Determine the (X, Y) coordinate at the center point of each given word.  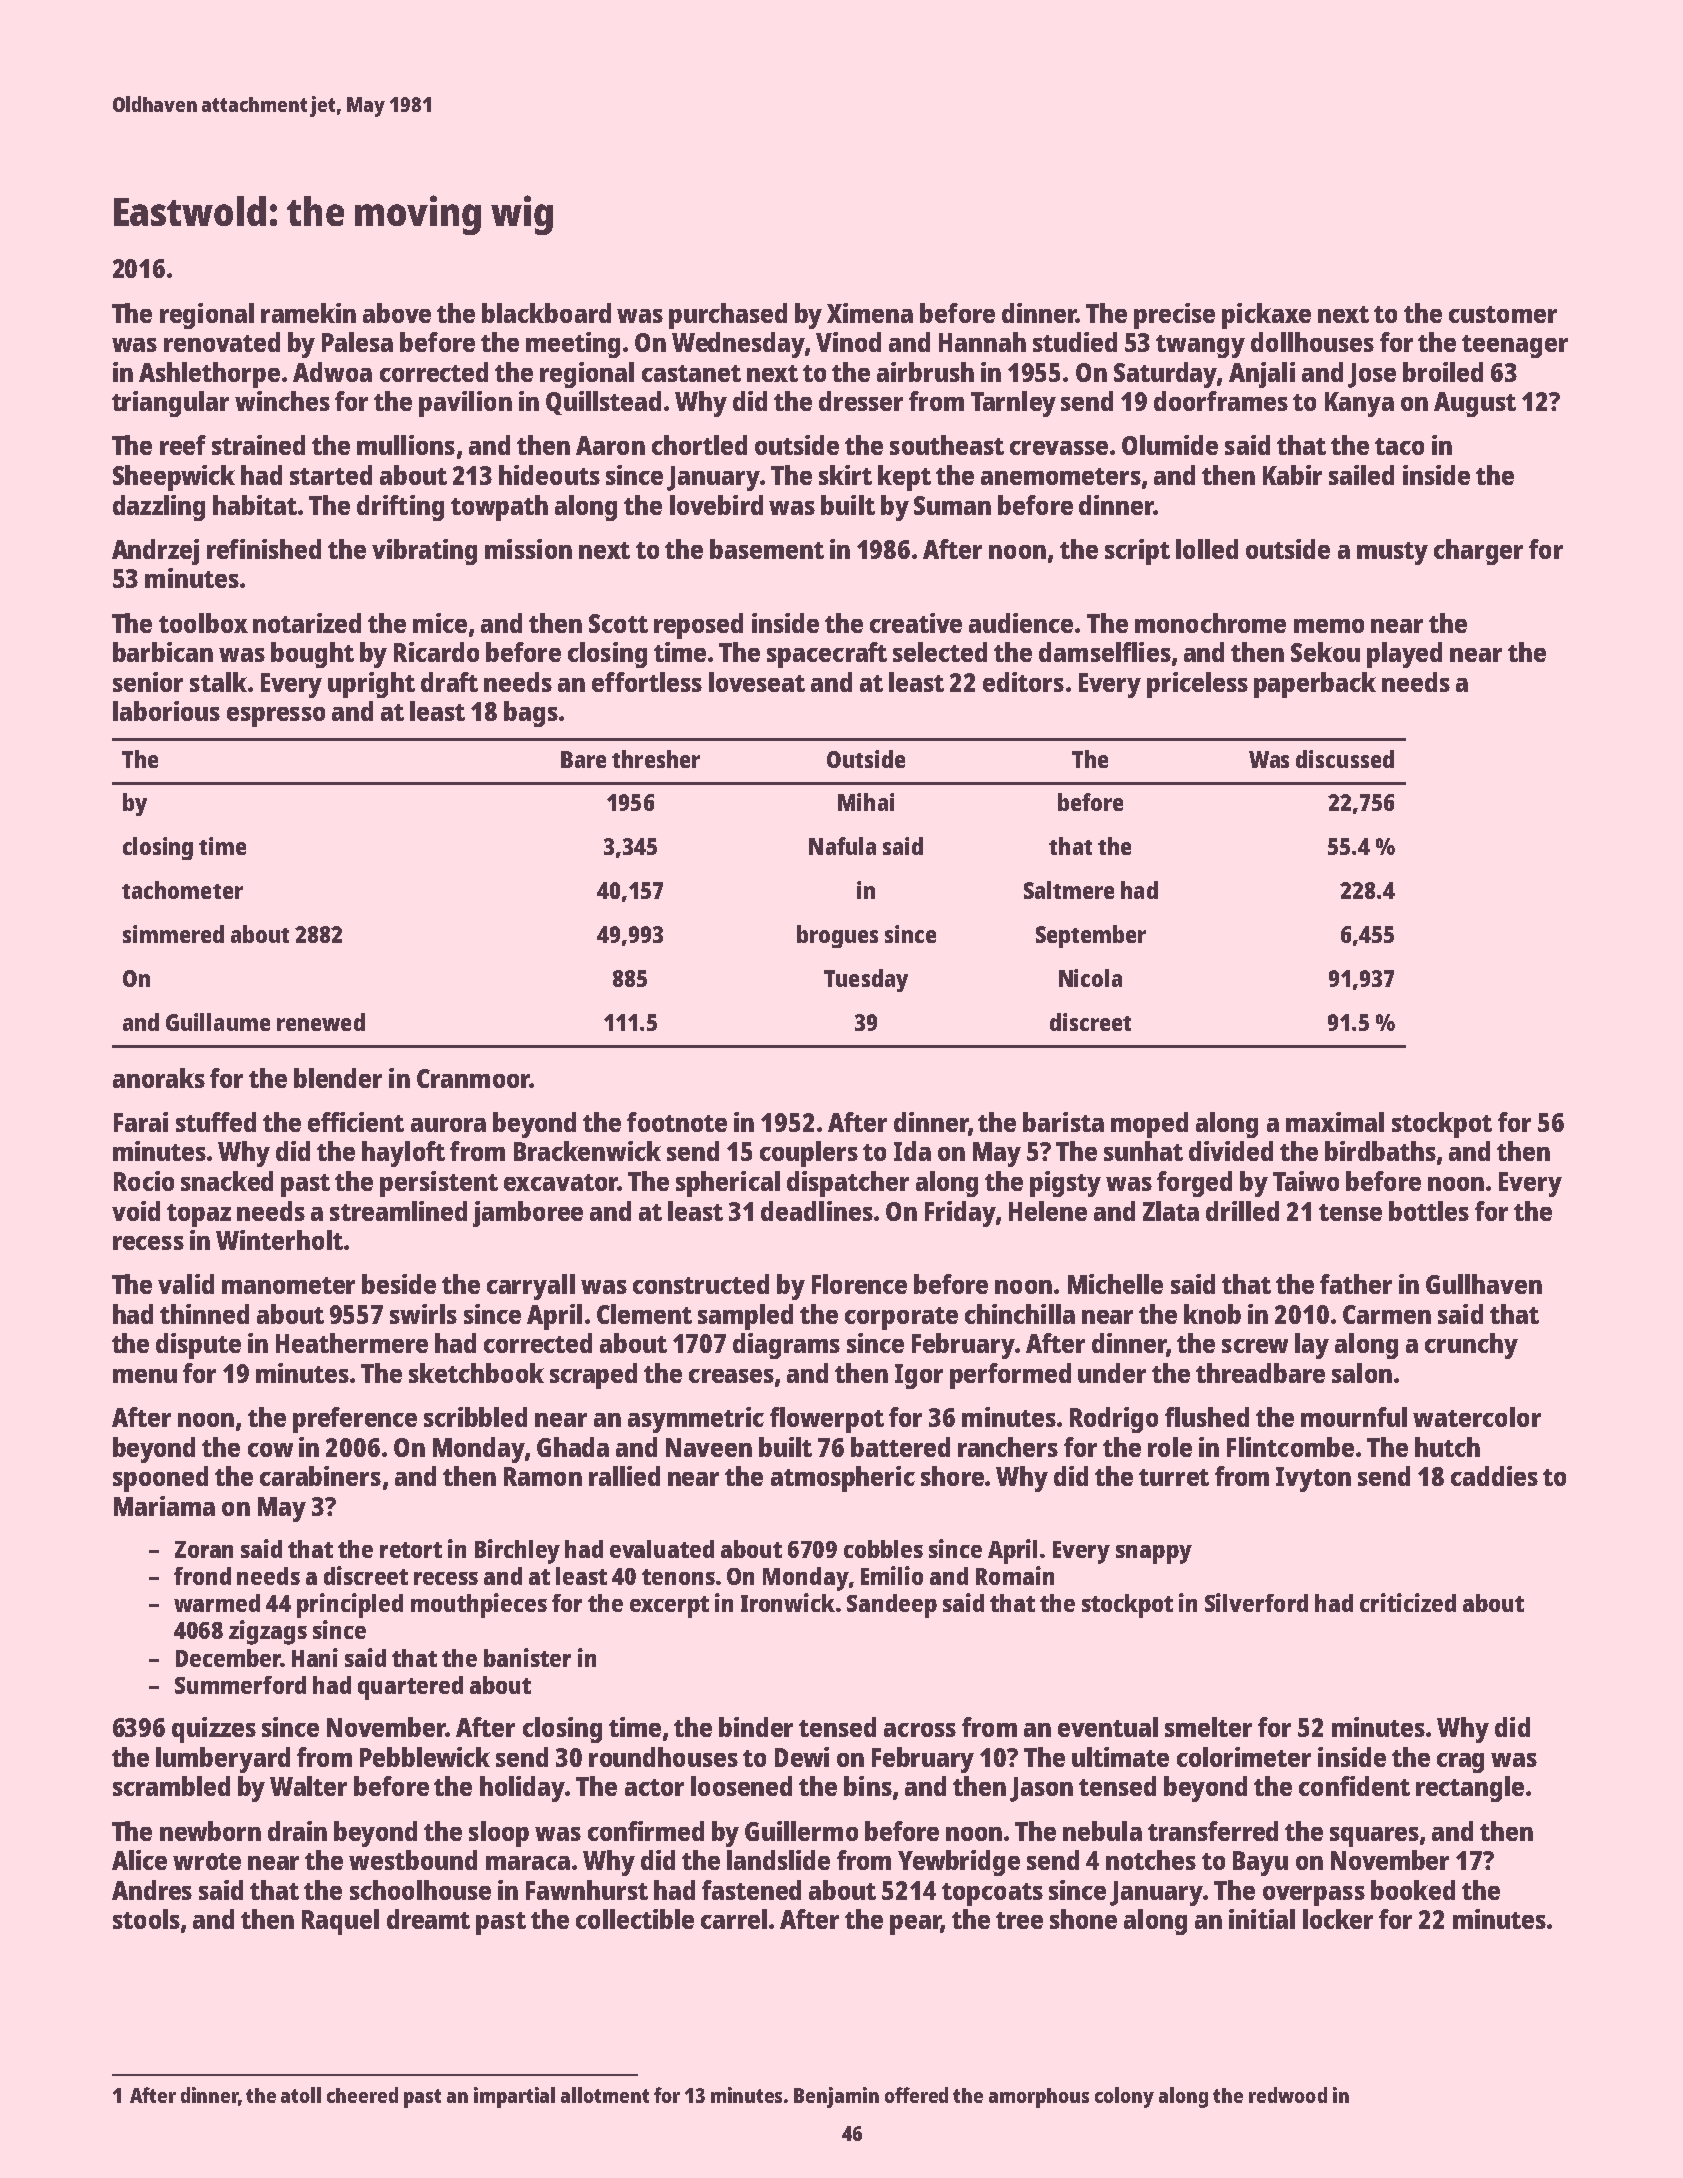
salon (1362, 1373)
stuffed (216, 1122)
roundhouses (663, 1757)
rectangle (1470, 1789)
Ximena (870, 313)
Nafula (842, 846)
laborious (166, 711)
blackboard (546, 313)
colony (1124, 2097)
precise (1174, 316)
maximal (1335, 1122)
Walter (308, 1786)
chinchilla (1020, 1314)
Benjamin (836, 2097)
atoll (301, 2095)
